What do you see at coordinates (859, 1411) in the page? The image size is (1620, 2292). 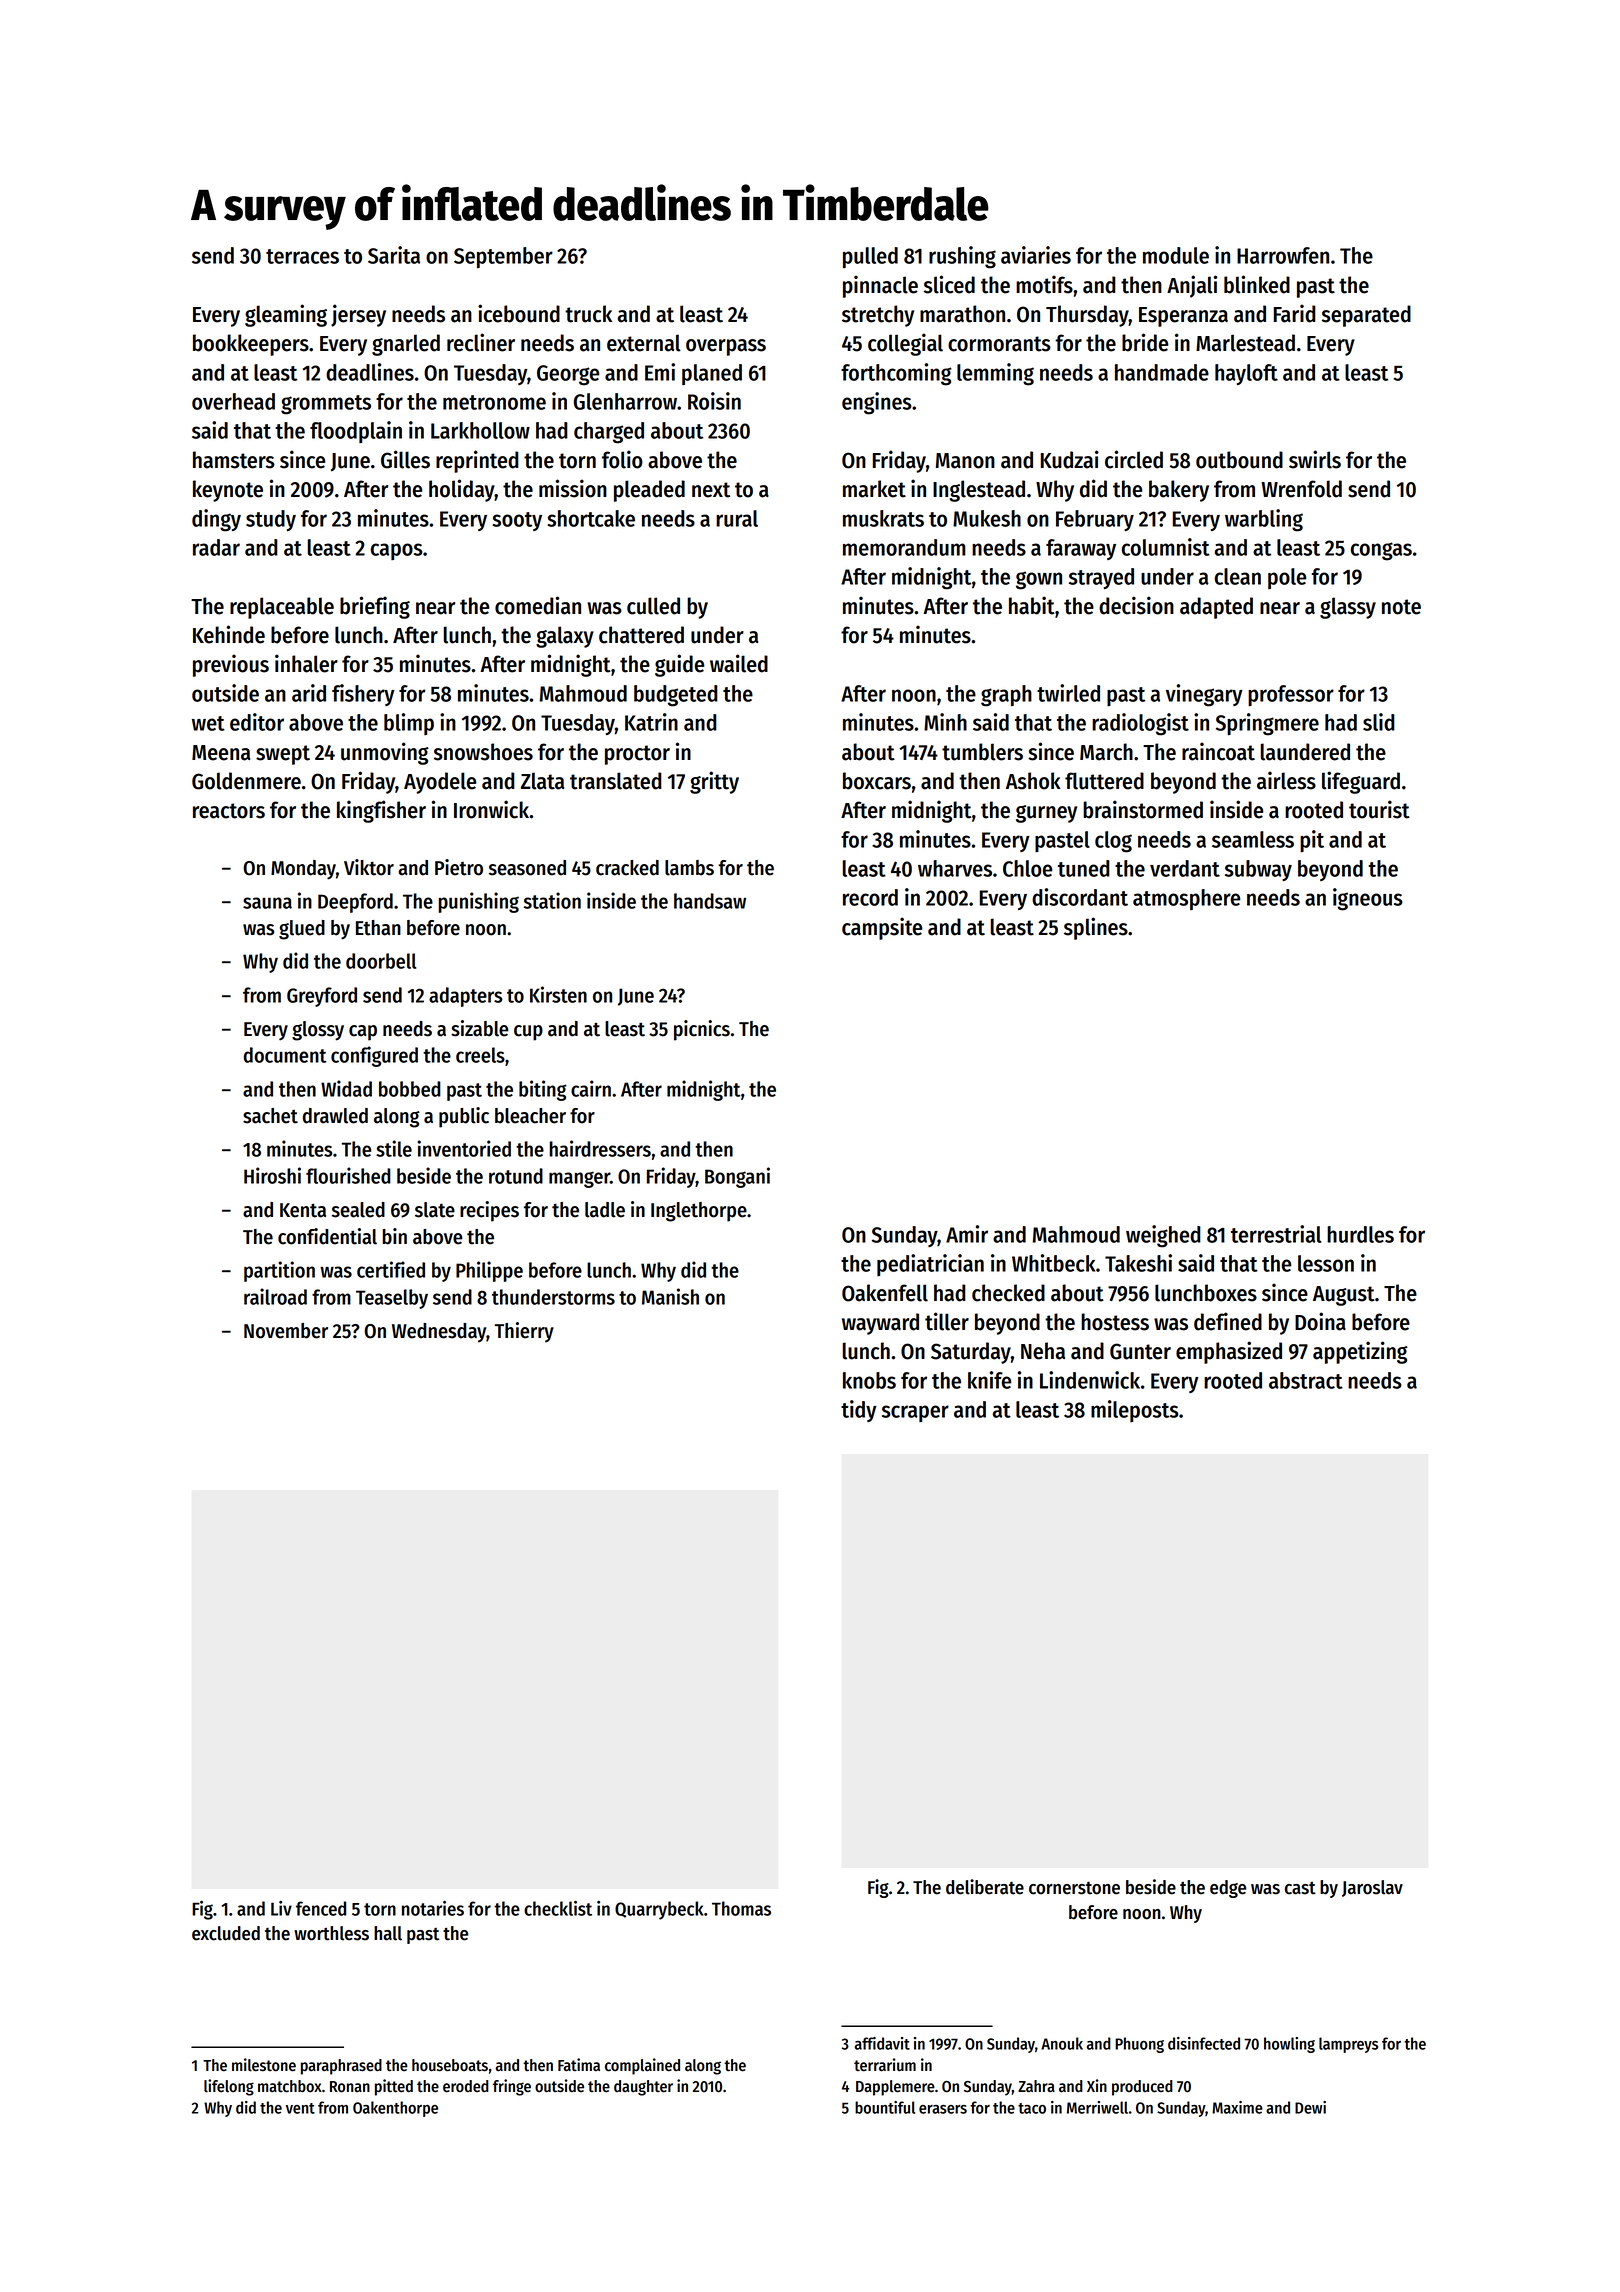 I see `tidy` at bounding box center [859, 1411].
